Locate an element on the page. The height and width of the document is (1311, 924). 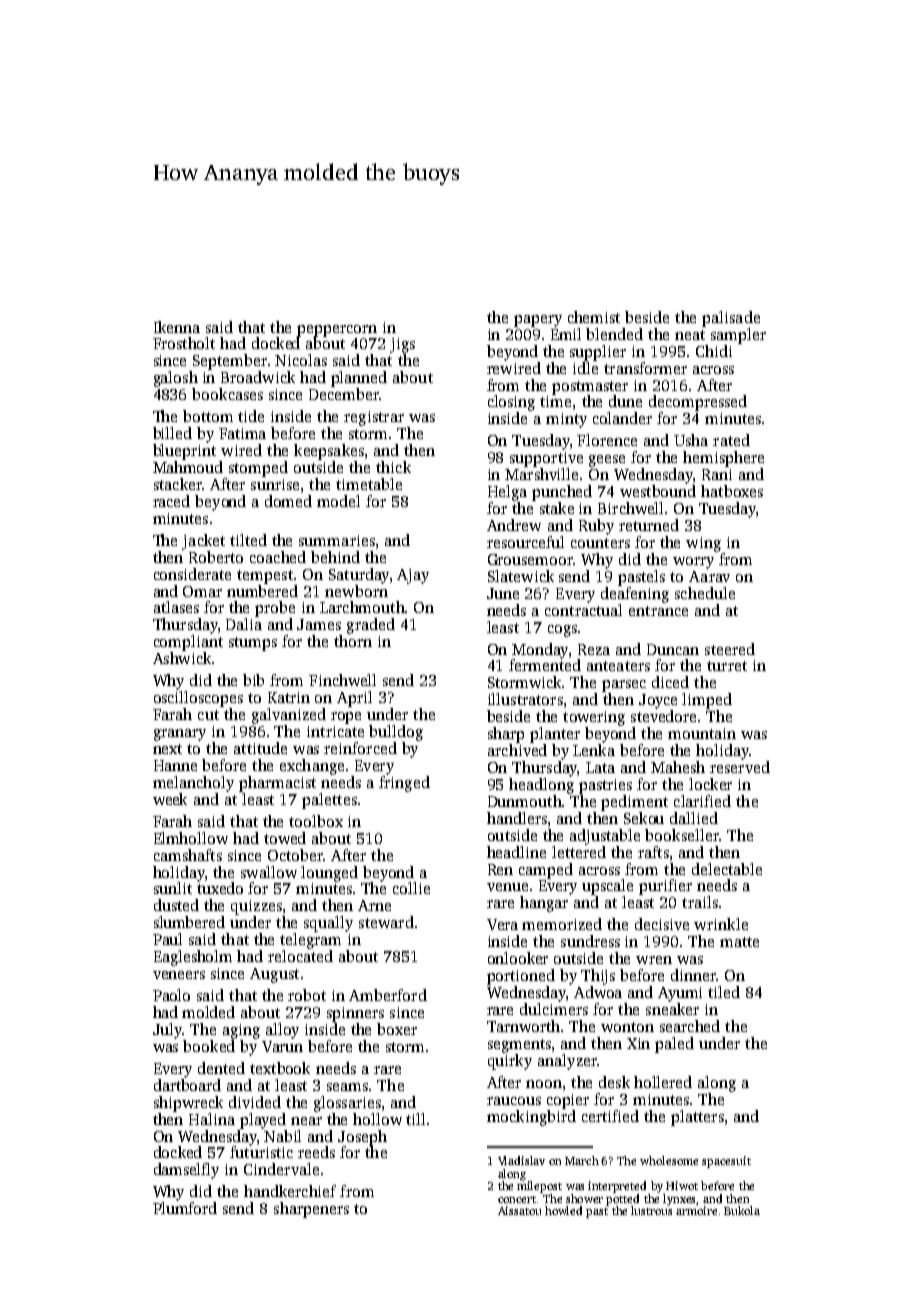
graded is located at coordinates (371, 626).
